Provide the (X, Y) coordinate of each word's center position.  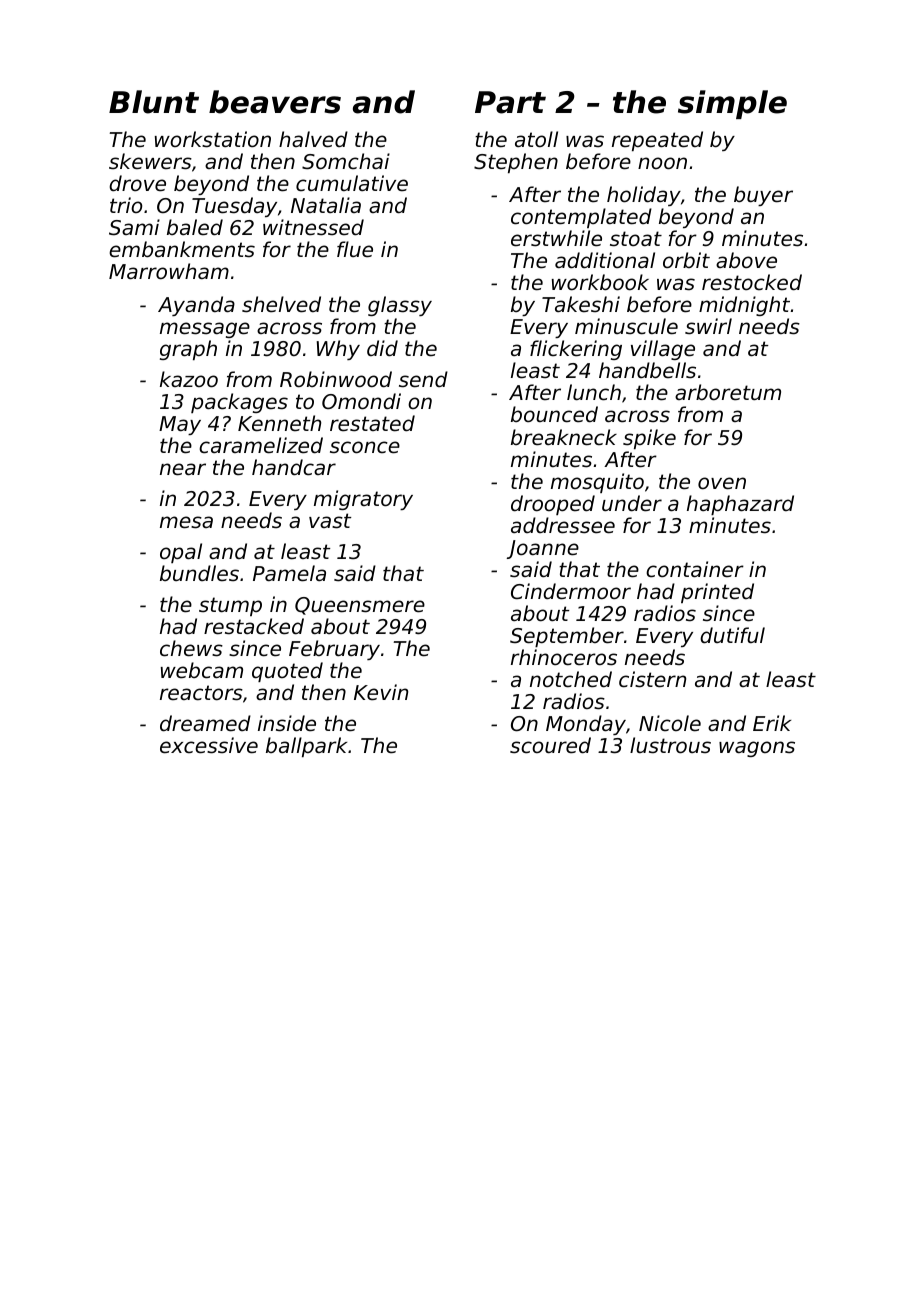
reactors (201, 693)
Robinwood (336, 379)
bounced (554, 414)
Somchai (346, 161)
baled (195, 227)
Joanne (543, 549)
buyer (763, 196)
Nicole (670, 723)
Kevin (381, 692)
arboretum (728, 392)
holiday (644, 196)
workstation (213, 139)
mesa (186, 522)
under (632, 503)
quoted (287, 672)
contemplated (581, 218)
